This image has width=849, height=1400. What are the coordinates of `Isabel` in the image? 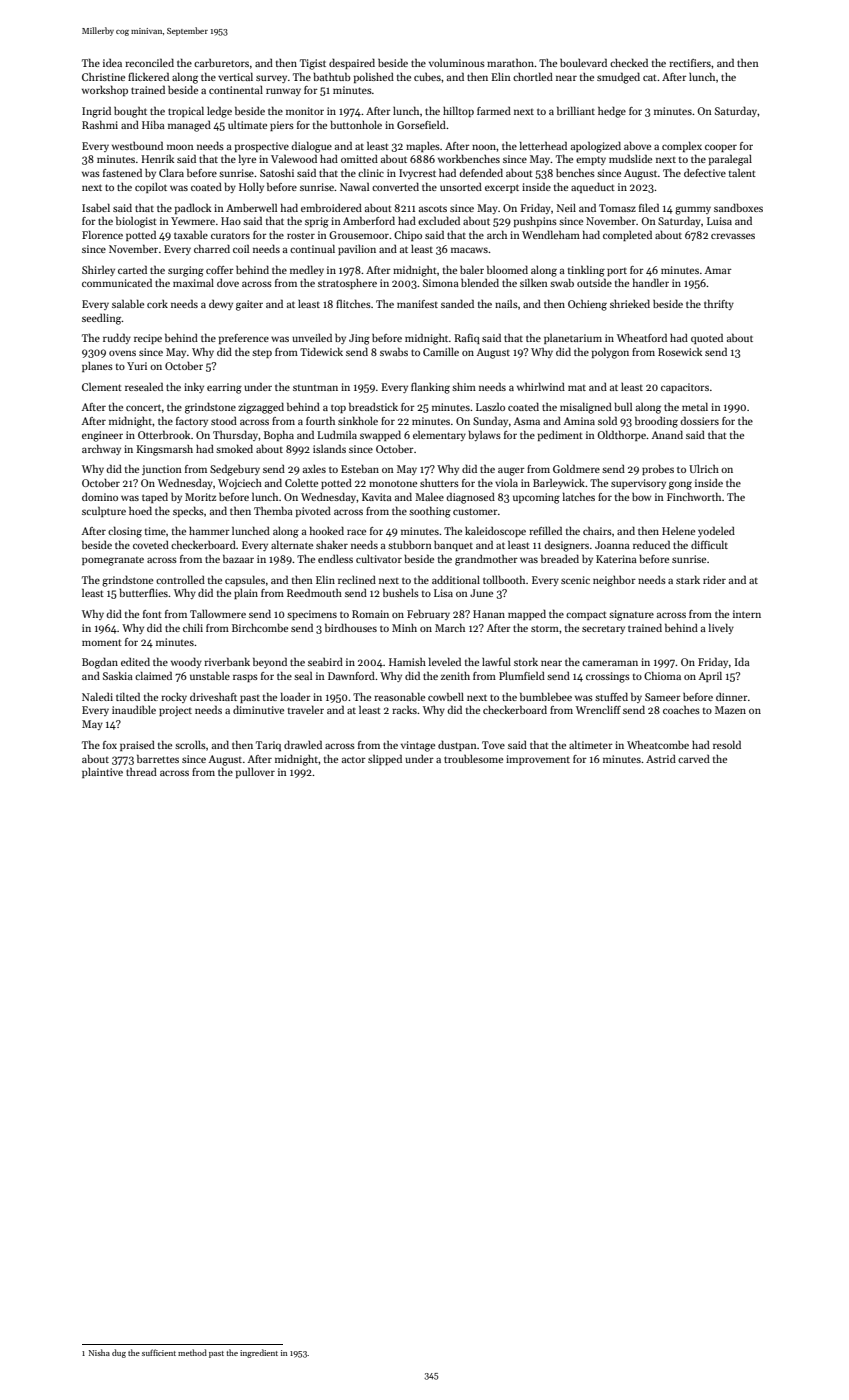 It's located at (96, 207).
